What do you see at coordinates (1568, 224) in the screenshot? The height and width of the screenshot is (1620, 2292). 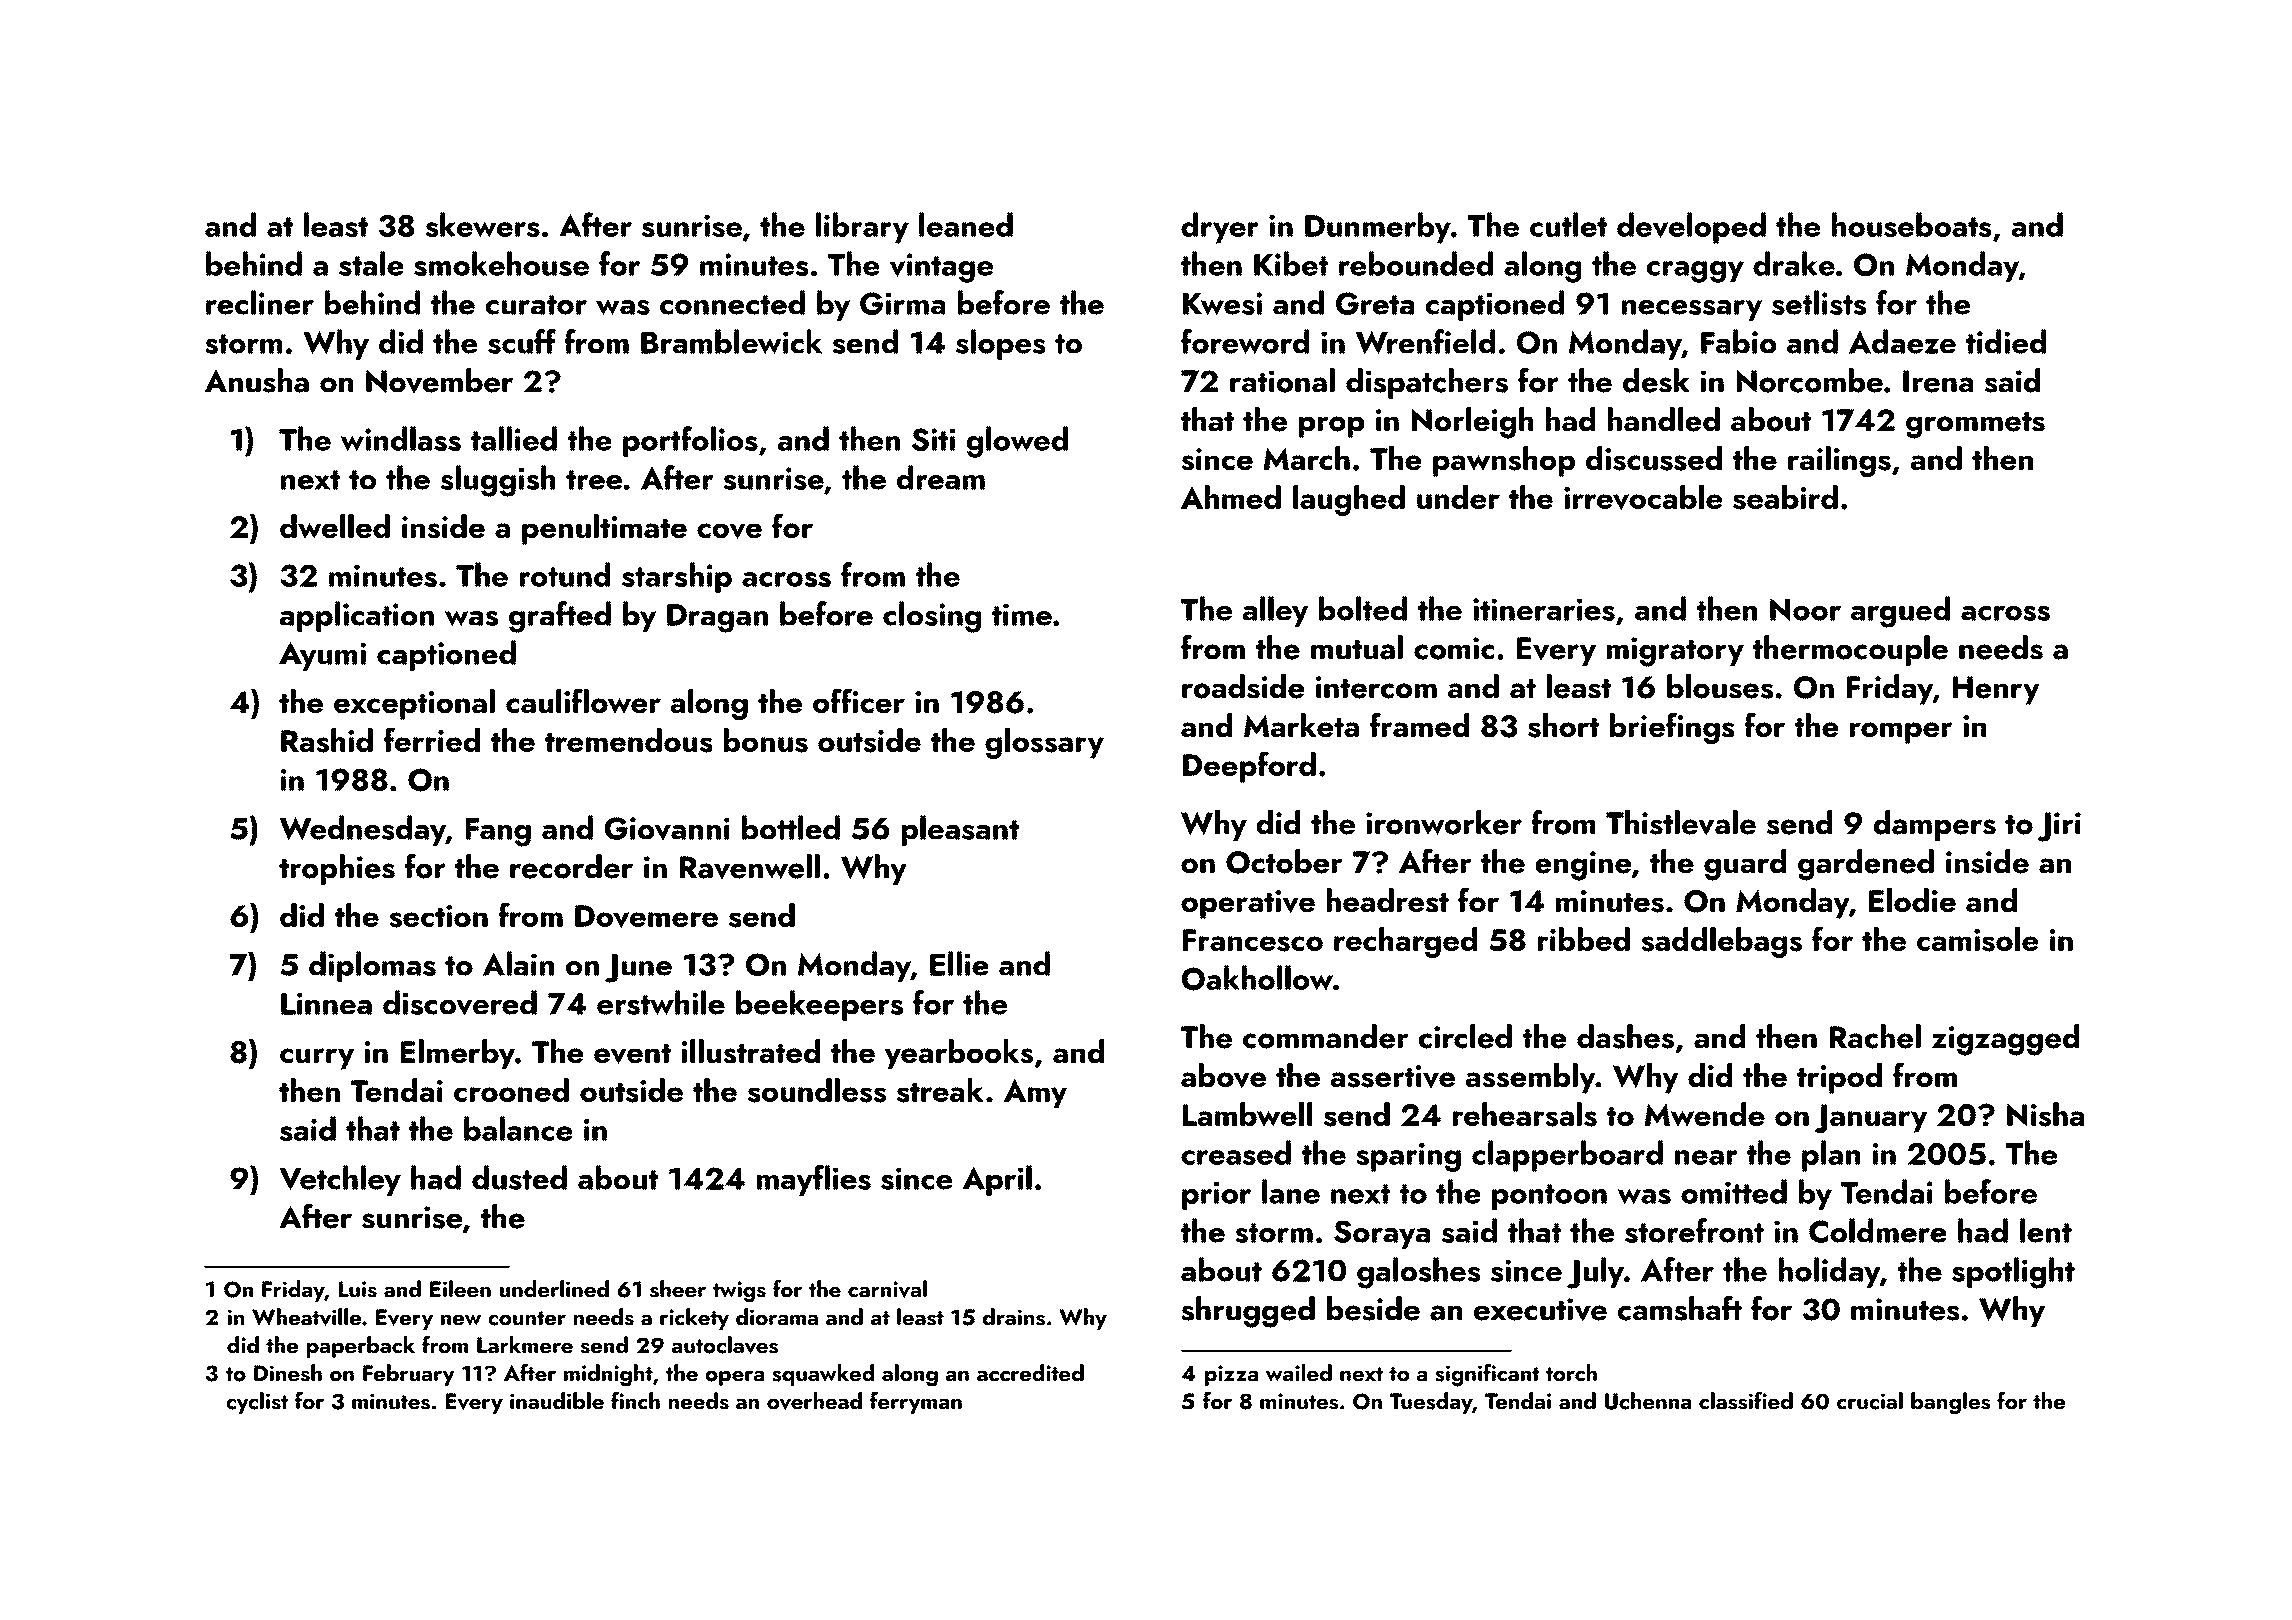 I see `cutlet` at bounding box center [1568, 224].
